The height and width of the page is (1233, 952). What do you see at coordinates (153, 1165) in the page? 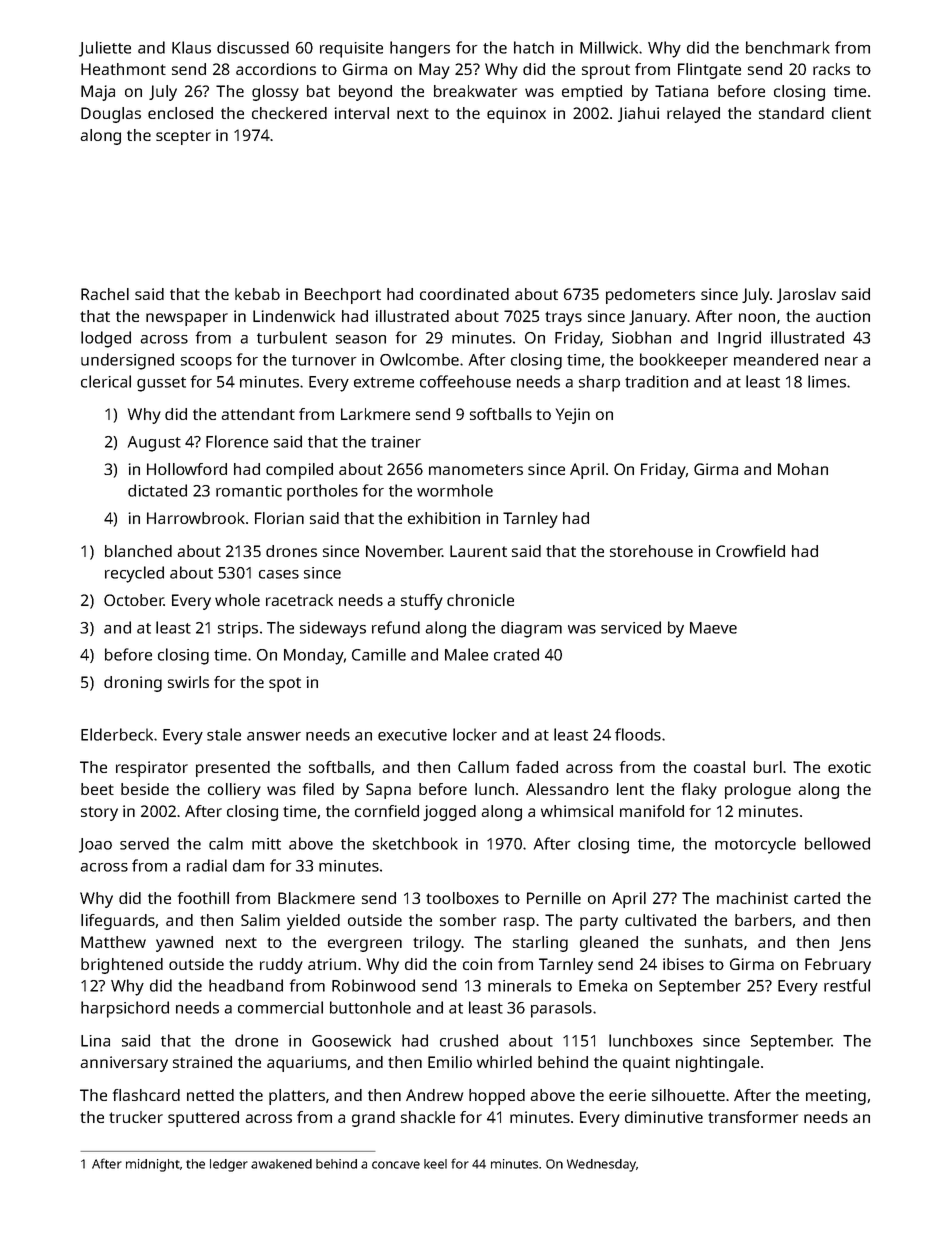
I see `midnight` at bounding box center [153, 1165].
